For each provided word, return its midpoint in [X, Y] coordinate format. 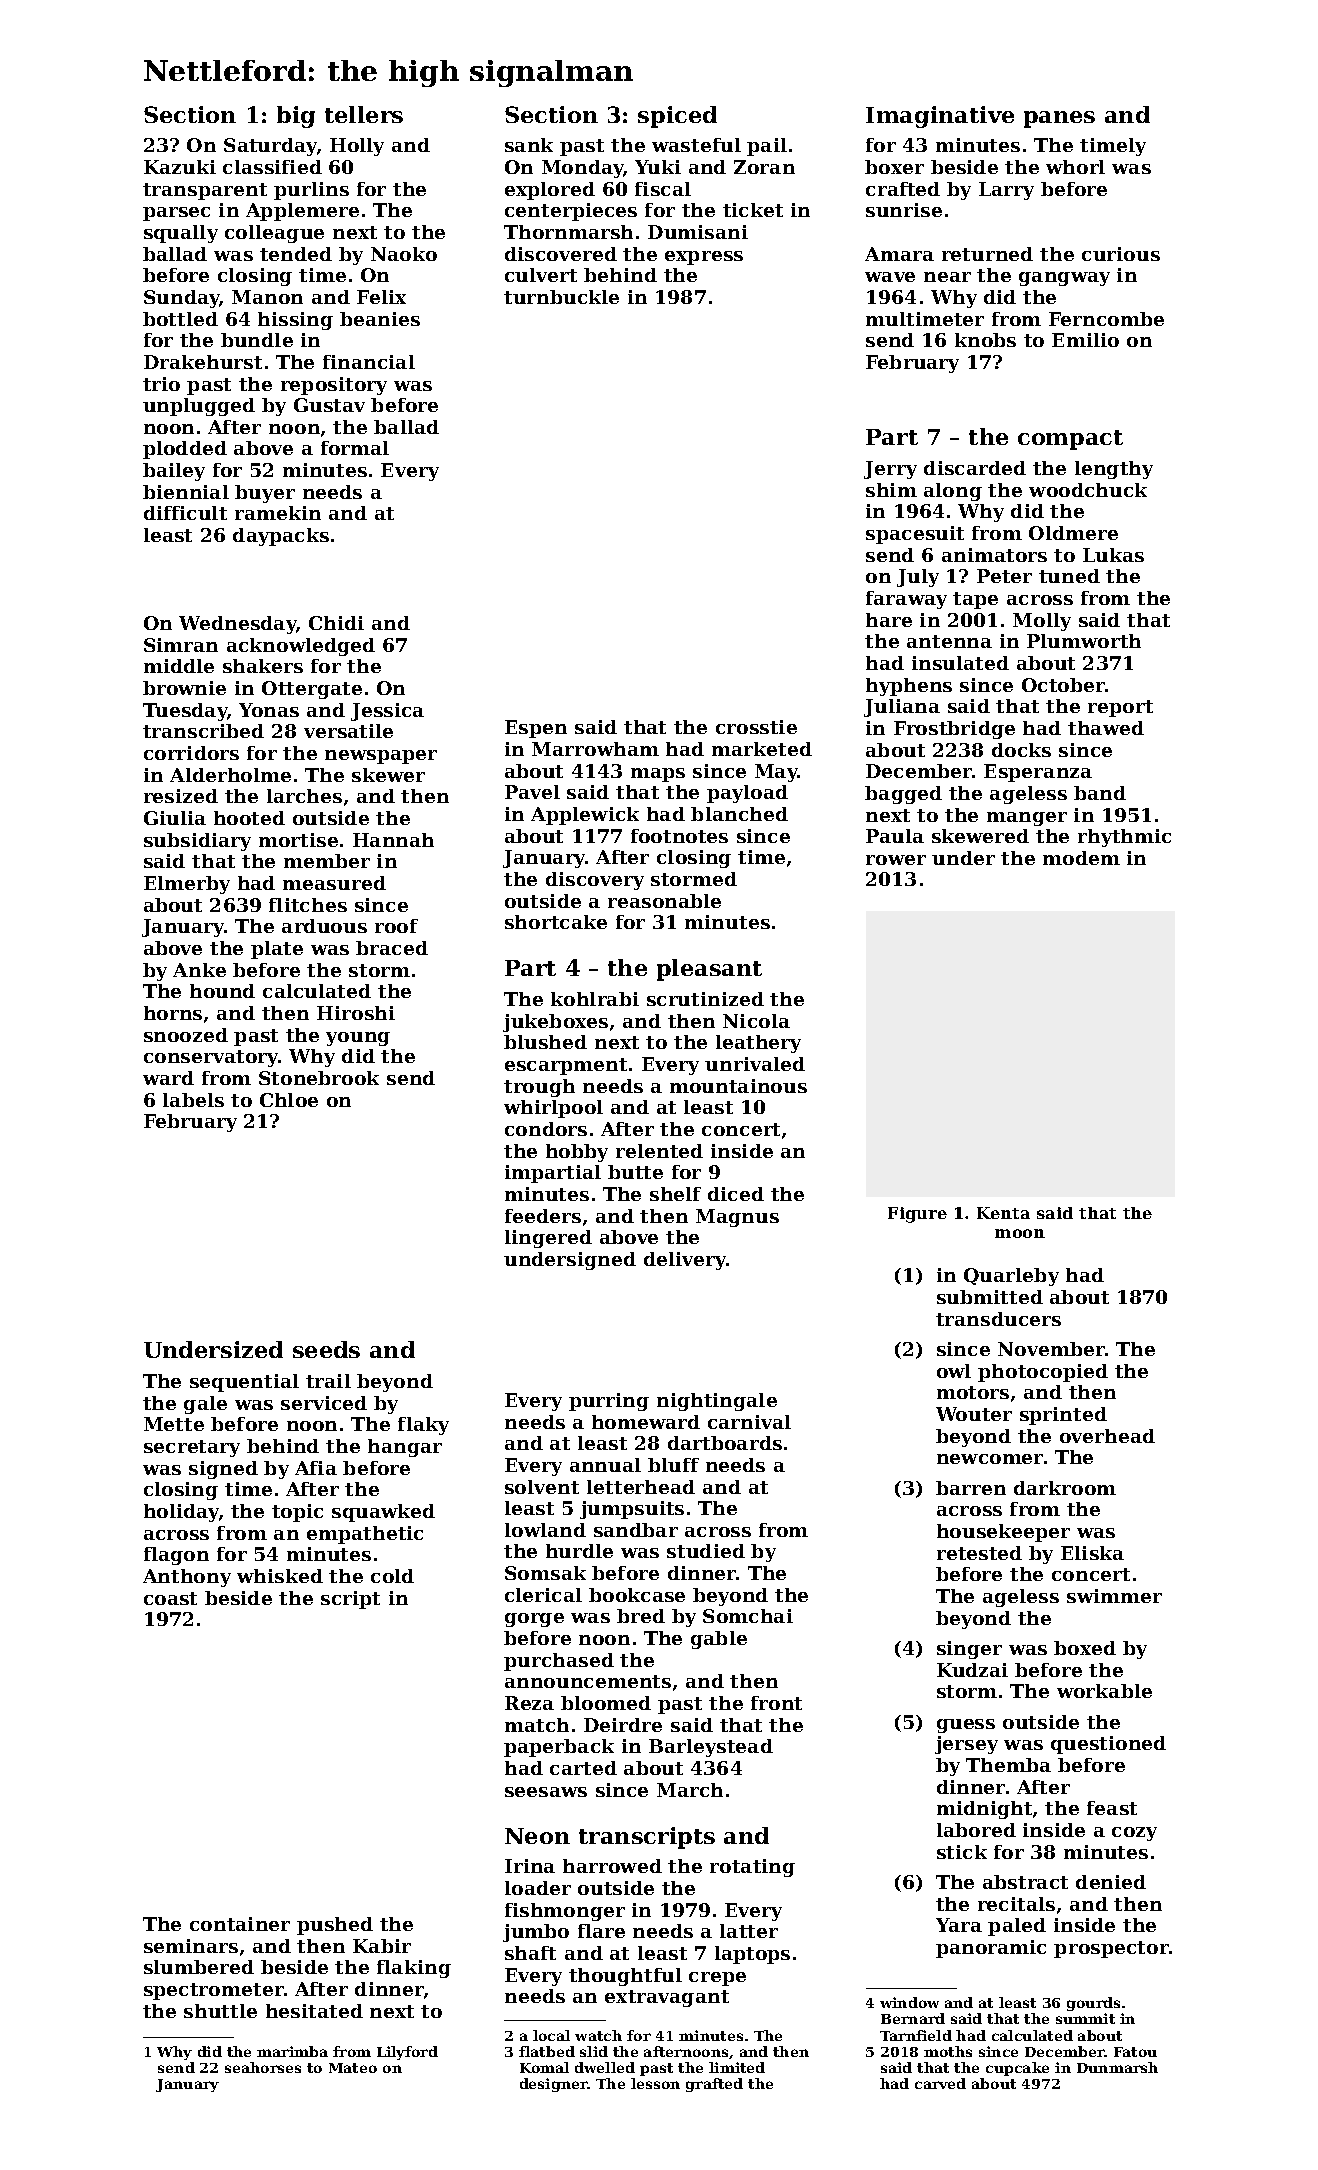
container [240, 1924]
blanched [739, 814]
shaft [530, 1953]
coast [170, 1598]
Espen [536, 729]
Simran [181, 645]
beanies [380, 319]
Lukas [1113, 555]
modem [1081, 858]
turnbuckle [561, 297]
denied [1111, 1882]
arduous [324, 926]
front [776, 1703]
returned [987, 254]
